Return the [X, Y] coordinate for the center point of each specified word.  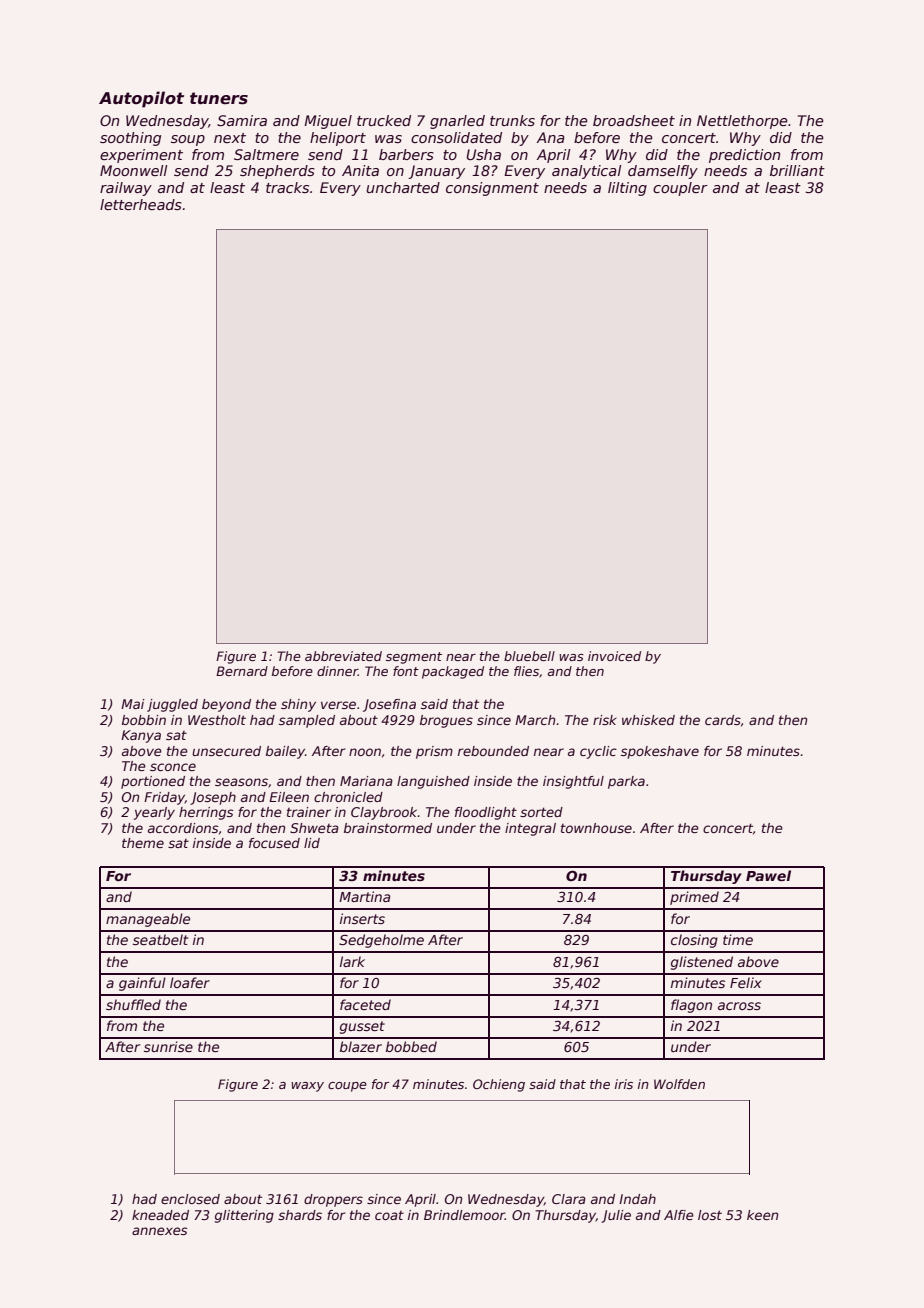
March [535, 720]
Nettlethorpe [742, 122]
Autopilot [141, 99]
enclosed [190, 1199]
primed [694, 898]
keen [762, 1215]
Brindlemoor [464, 1215]
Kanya [141, 736]
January [436, 172]
